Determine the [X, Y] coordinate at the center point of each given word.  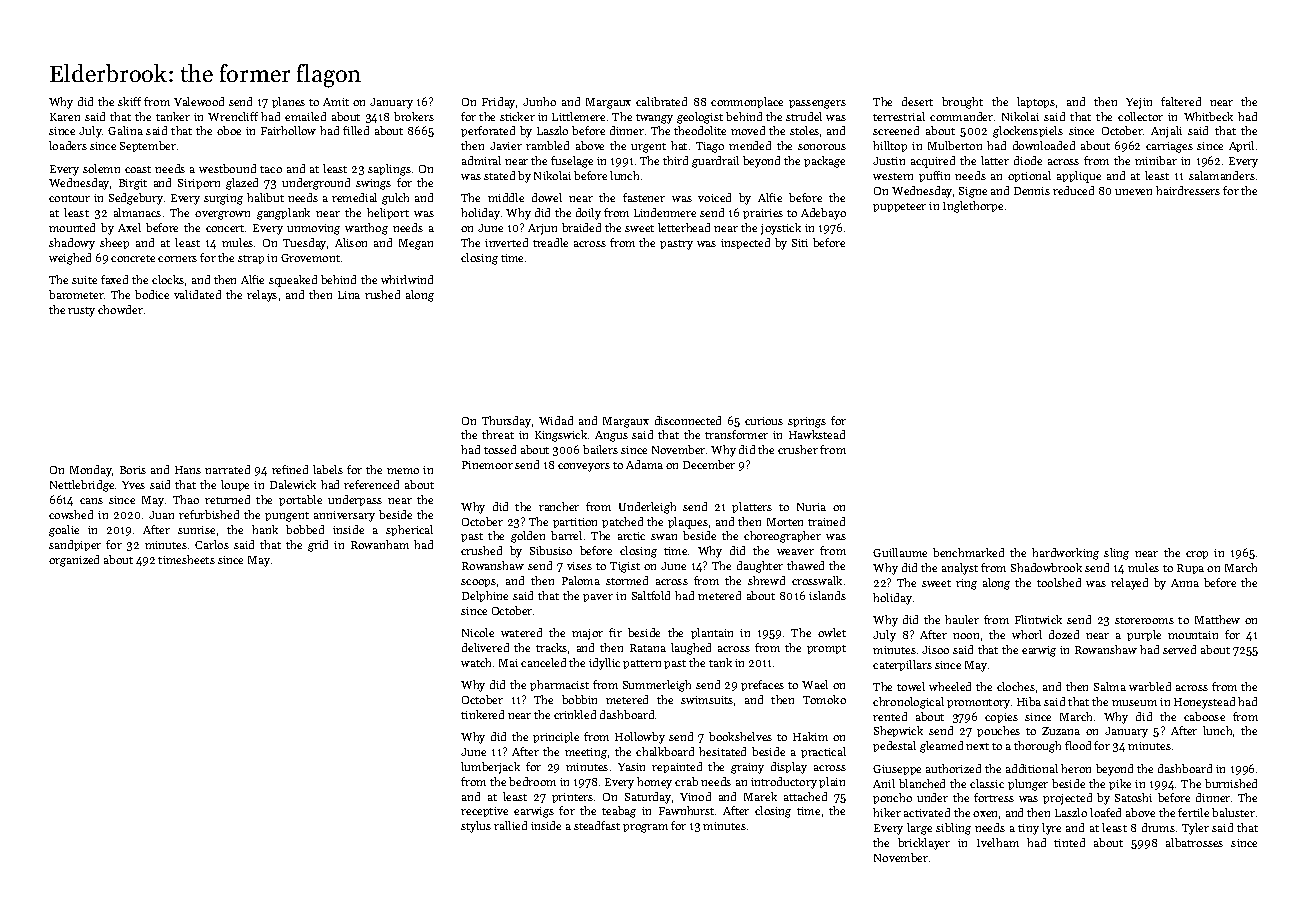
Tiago [710, 147]
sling [1116, 554]
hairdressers [1188, 190]
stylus [476, 827]
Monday [91, 471]
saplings [389, 170]
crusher [798, 449]
